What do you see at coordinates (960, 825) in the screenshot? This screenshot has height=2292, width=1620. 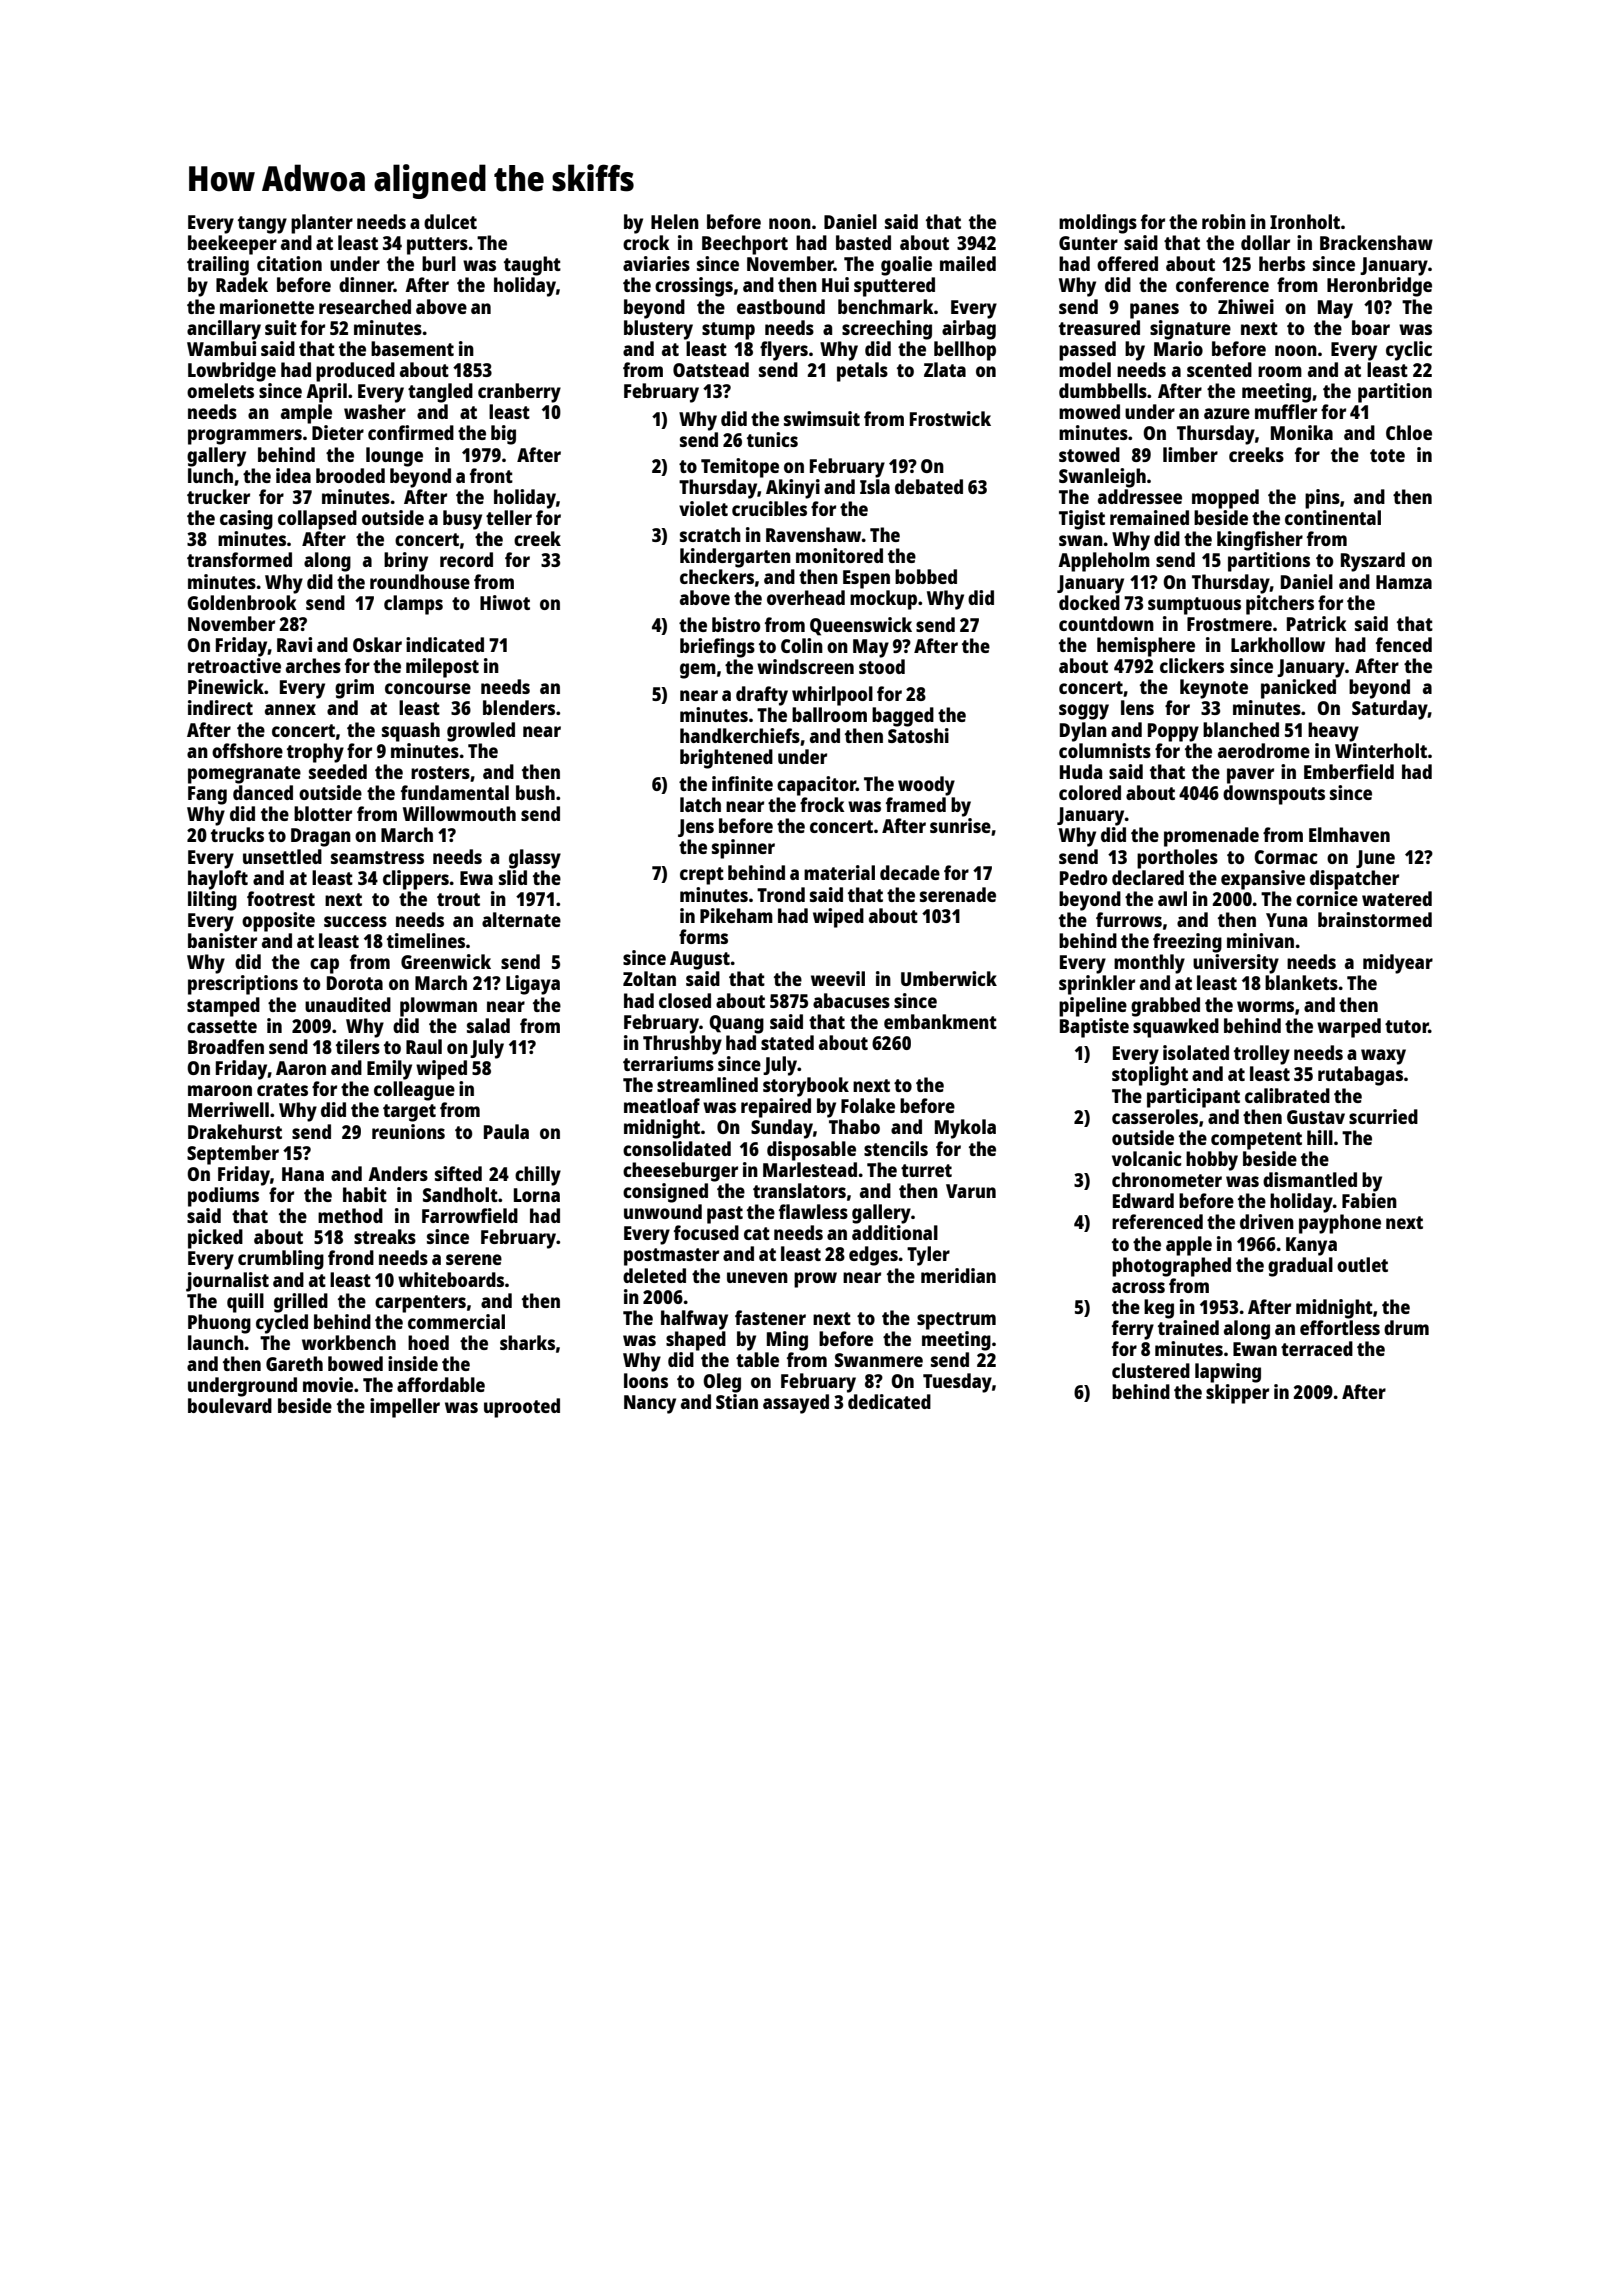 I see `sunrise` at bounding box center [960, 825].
